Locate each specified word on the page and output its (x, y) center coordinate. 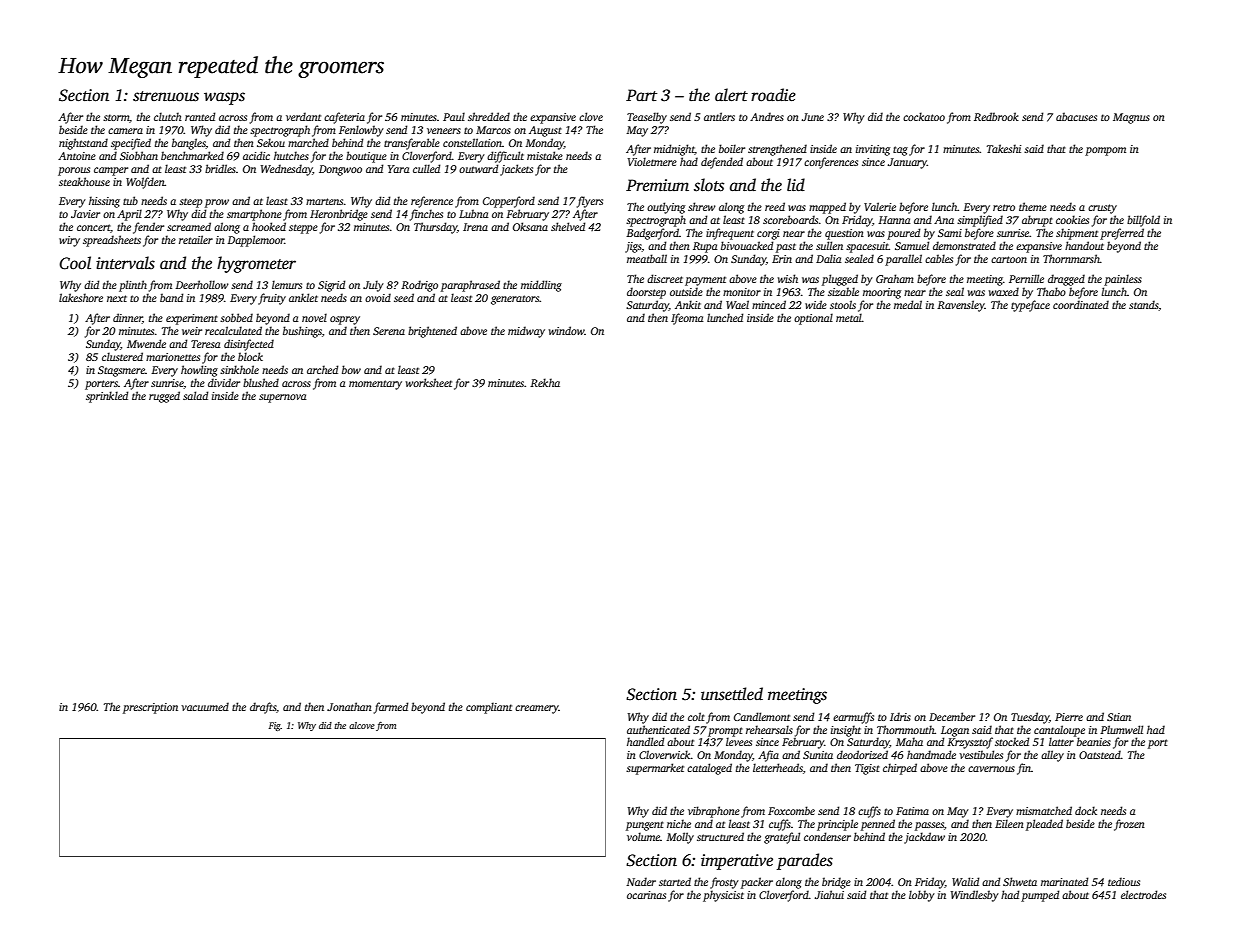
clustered (122, 356)
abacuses (1076, 116)
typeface (1030, 306)
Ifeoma (687, 319)
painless (1123, 280)
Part (641, 95)
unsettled (732, 694)
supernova (283, 398)
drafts (263, 708)
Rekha (545, 382)
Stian (1119, 717)
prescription (150, 708)
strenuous (166, 96)
